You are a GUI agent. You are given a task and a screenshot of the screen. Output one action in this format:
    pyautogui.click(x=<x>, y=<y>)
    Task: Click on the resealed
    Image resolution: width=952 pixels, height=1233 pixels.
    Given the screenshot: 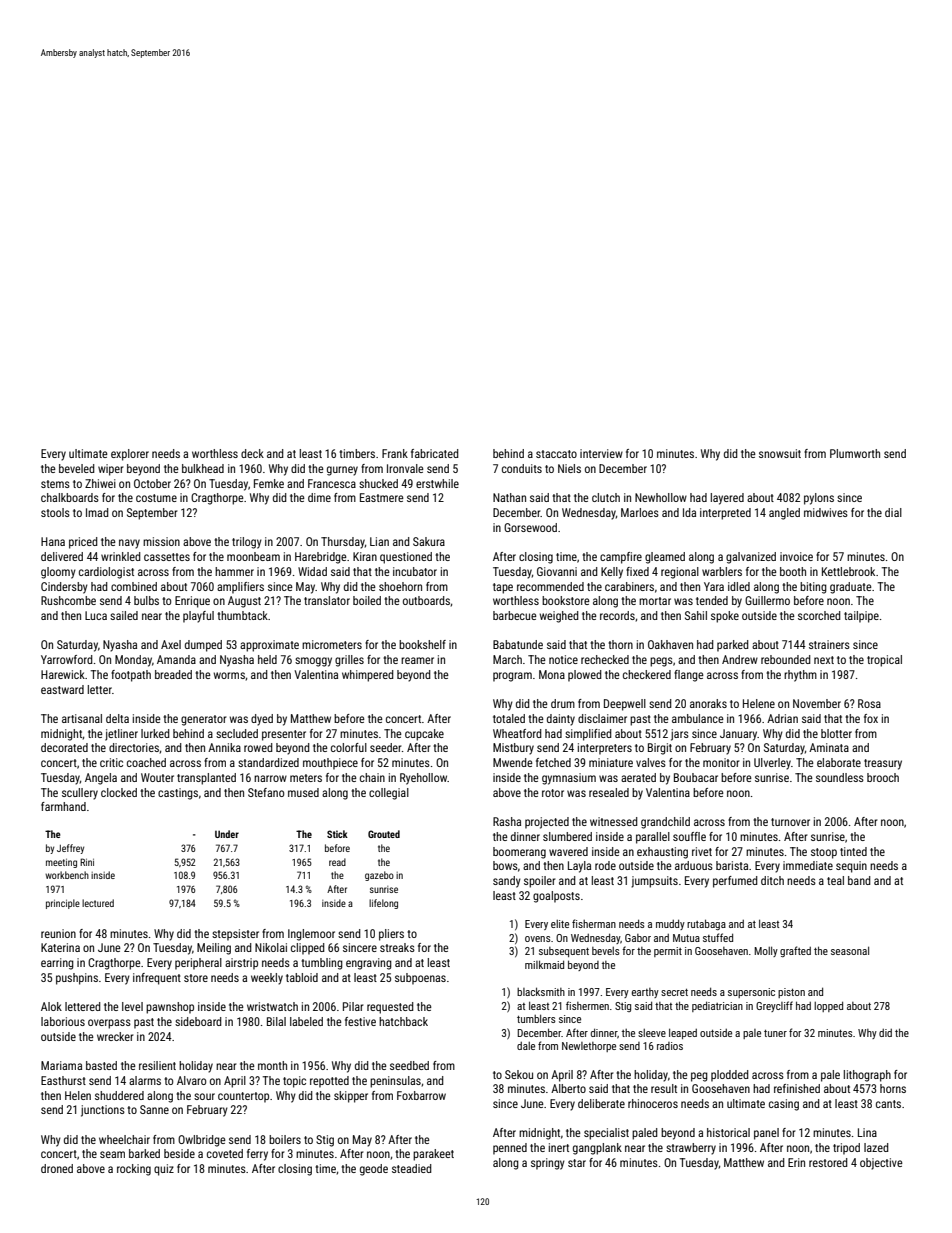 What is the action you would take?
    pyautogui.click(x=609, y=792)
